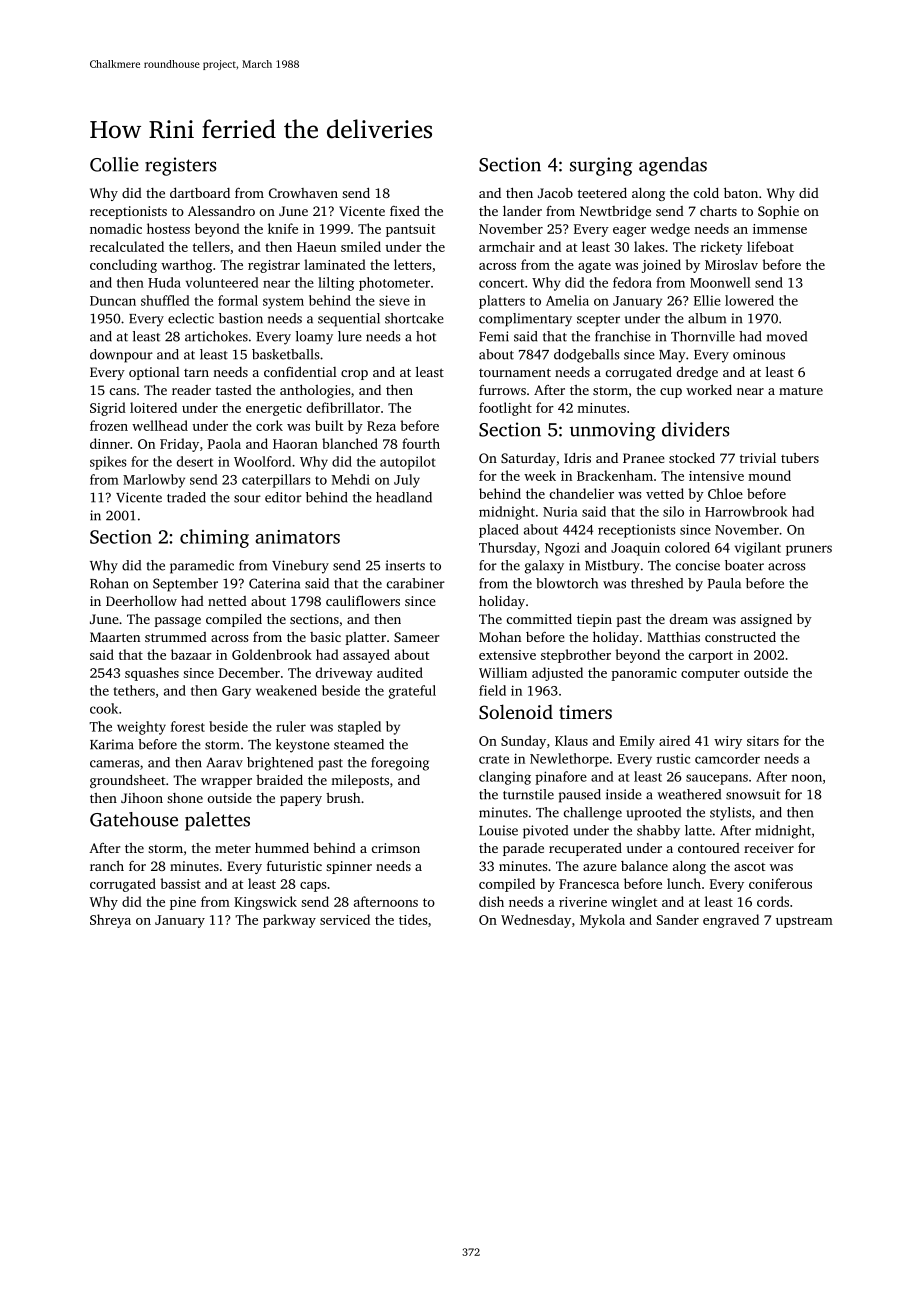 This page has height=1308, width=924. What do you see at coordinates (249, 672) in the page?
I see `December` at bounding box center [249, 672].
